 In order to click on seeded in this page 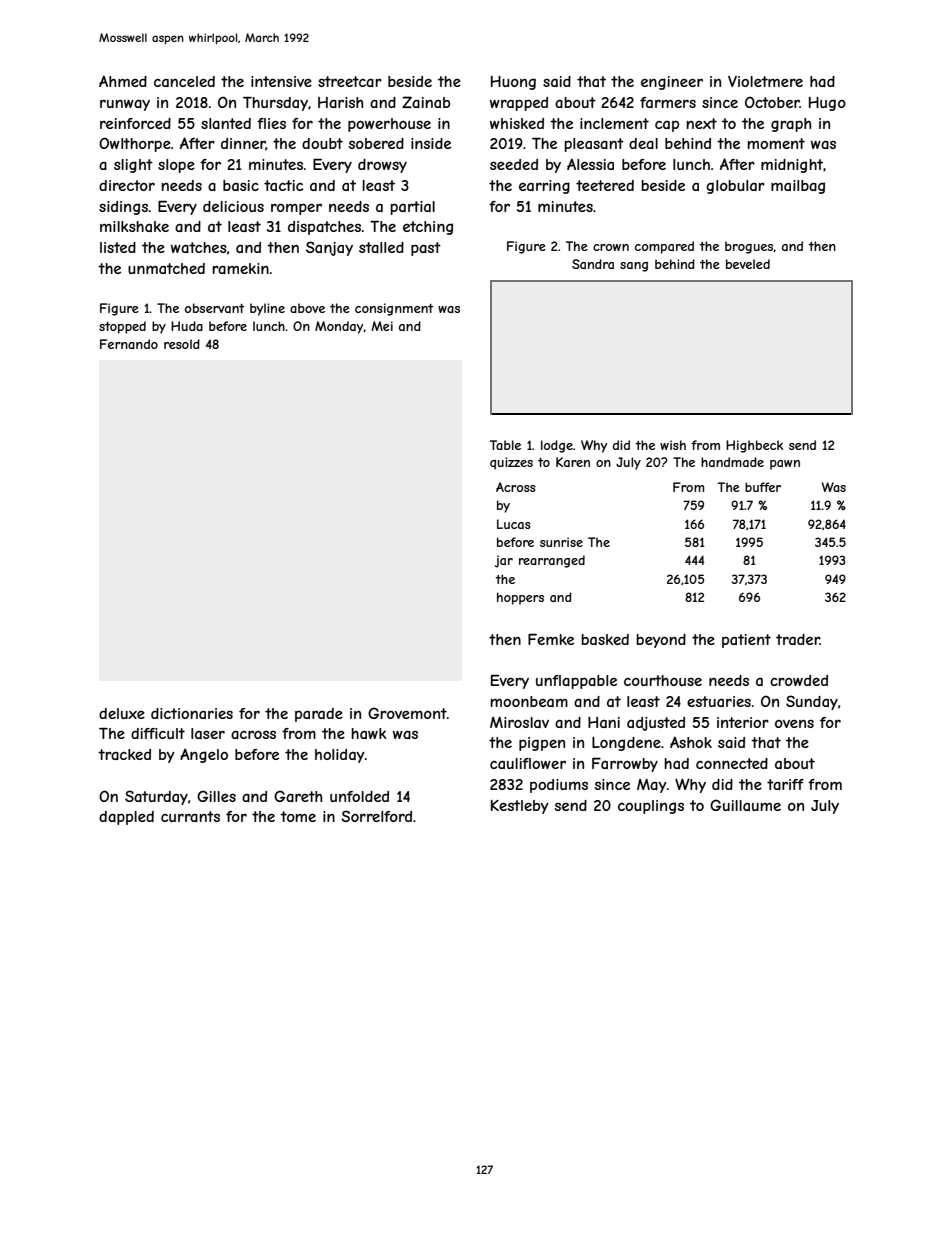, I will do `click(514, 164)`.
